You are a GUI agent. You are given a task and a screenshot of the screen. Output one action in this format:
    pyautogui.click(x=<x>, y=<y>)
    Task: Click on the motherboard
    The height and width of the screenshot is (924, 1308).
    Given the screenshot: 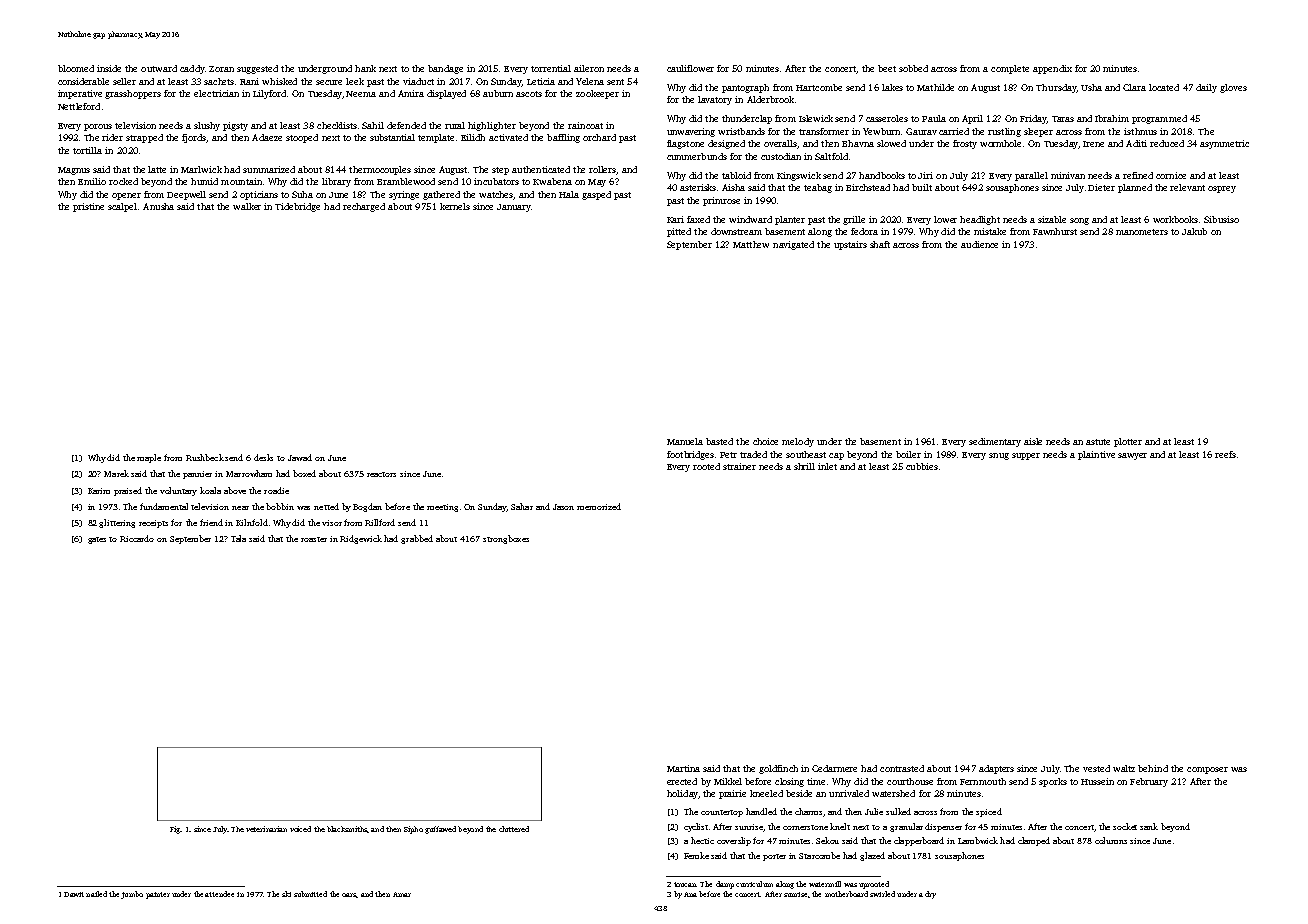 What is the action you would take?
    pyautogui.click(x=846, y=894)
